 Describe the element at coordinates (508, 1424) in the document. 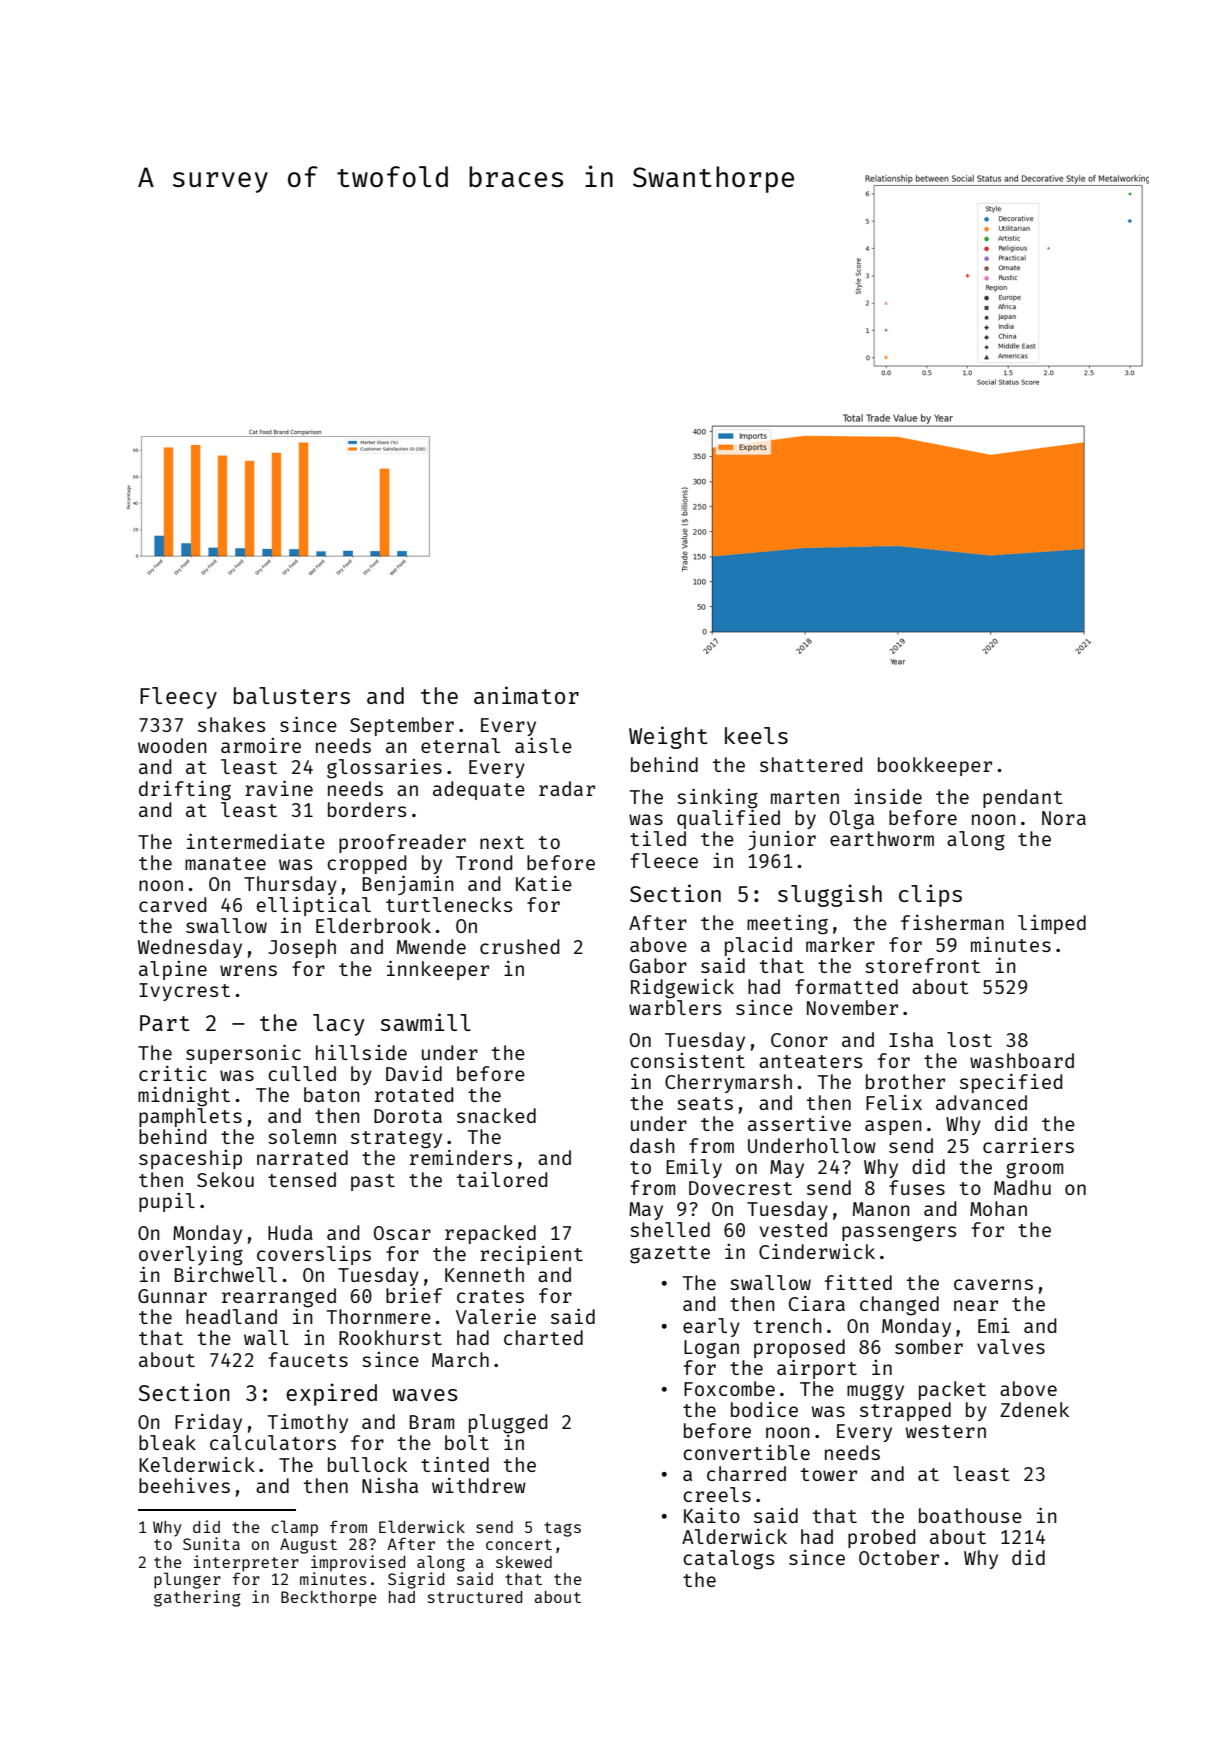

I see `plugged` at that location.
